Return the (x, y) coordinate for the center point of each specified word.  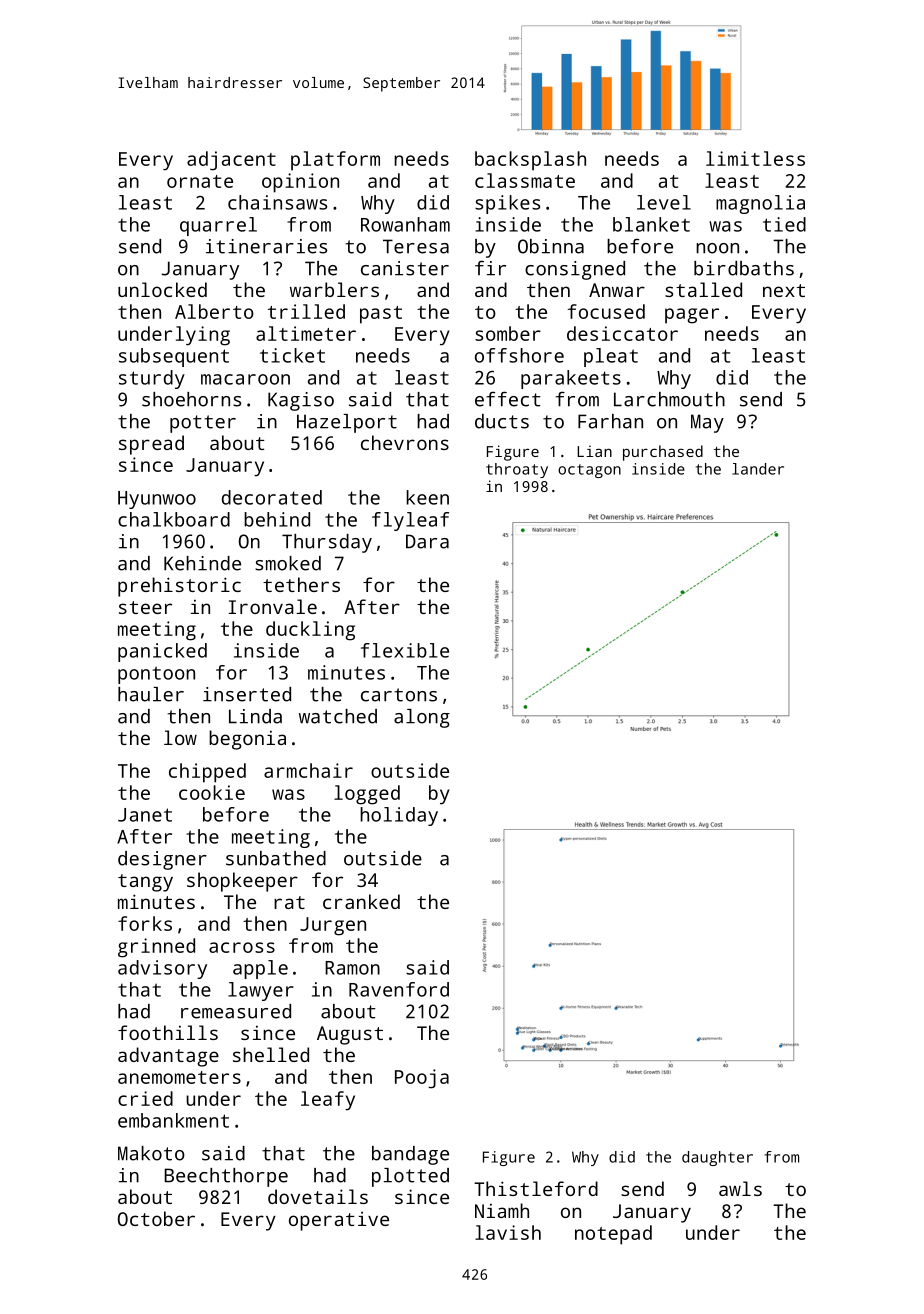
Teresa (416, 246)
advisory (162, 969)
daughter (717, 1158)
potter (203, 424)
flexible (405, 650)
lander (758, 469)
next (784, 290)
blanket (651, 224)
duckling (310, 631)
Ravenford (399, 989)
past (381, 315)
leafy (328, 1101)
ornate (200, 181)
